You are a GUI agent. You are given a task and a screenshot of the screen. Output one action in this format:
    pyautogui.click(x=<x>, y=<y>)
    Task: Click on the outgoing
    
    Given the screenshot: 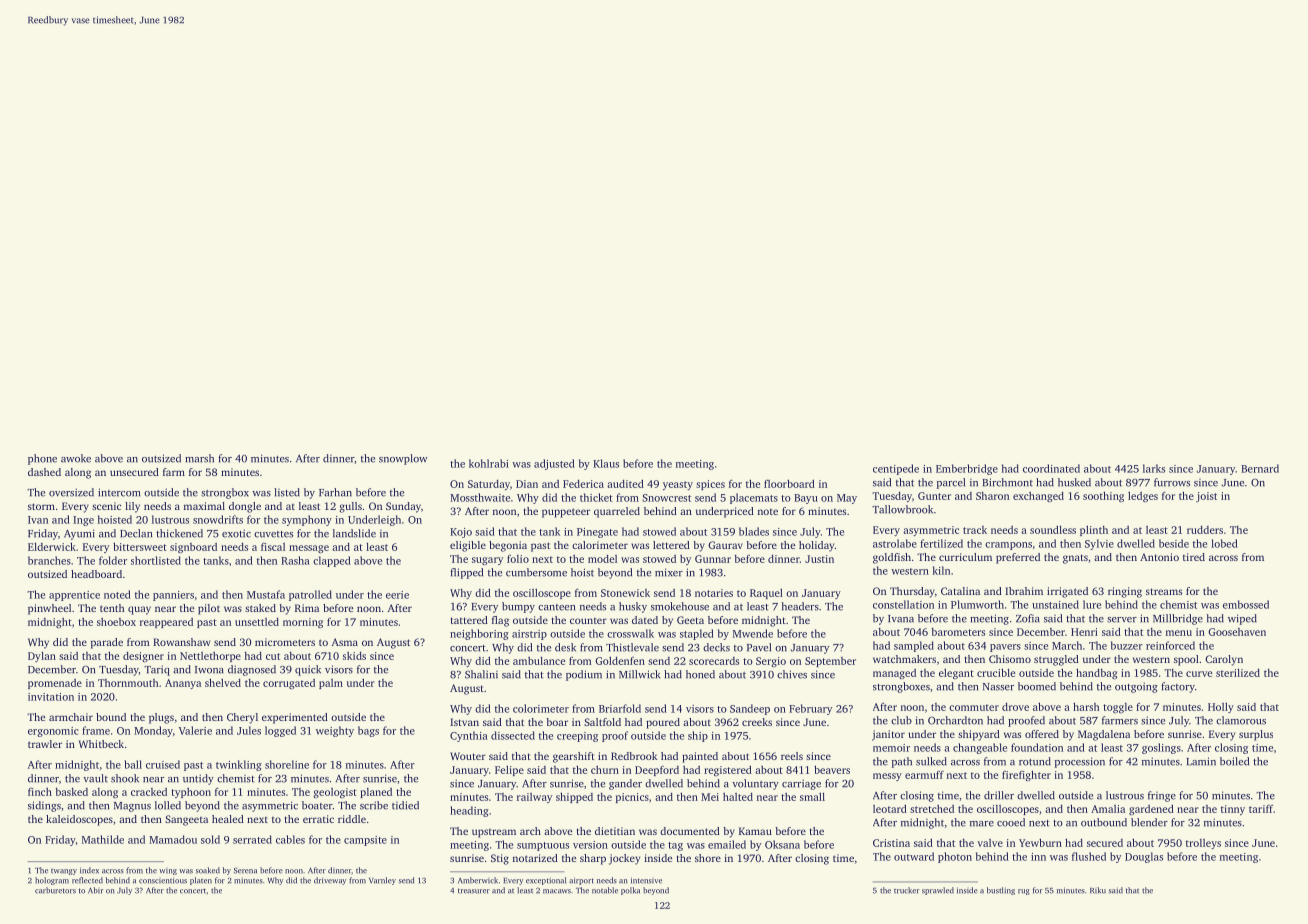 What is the action you would take?
    pyautogui.click(x=1136, y=687)
